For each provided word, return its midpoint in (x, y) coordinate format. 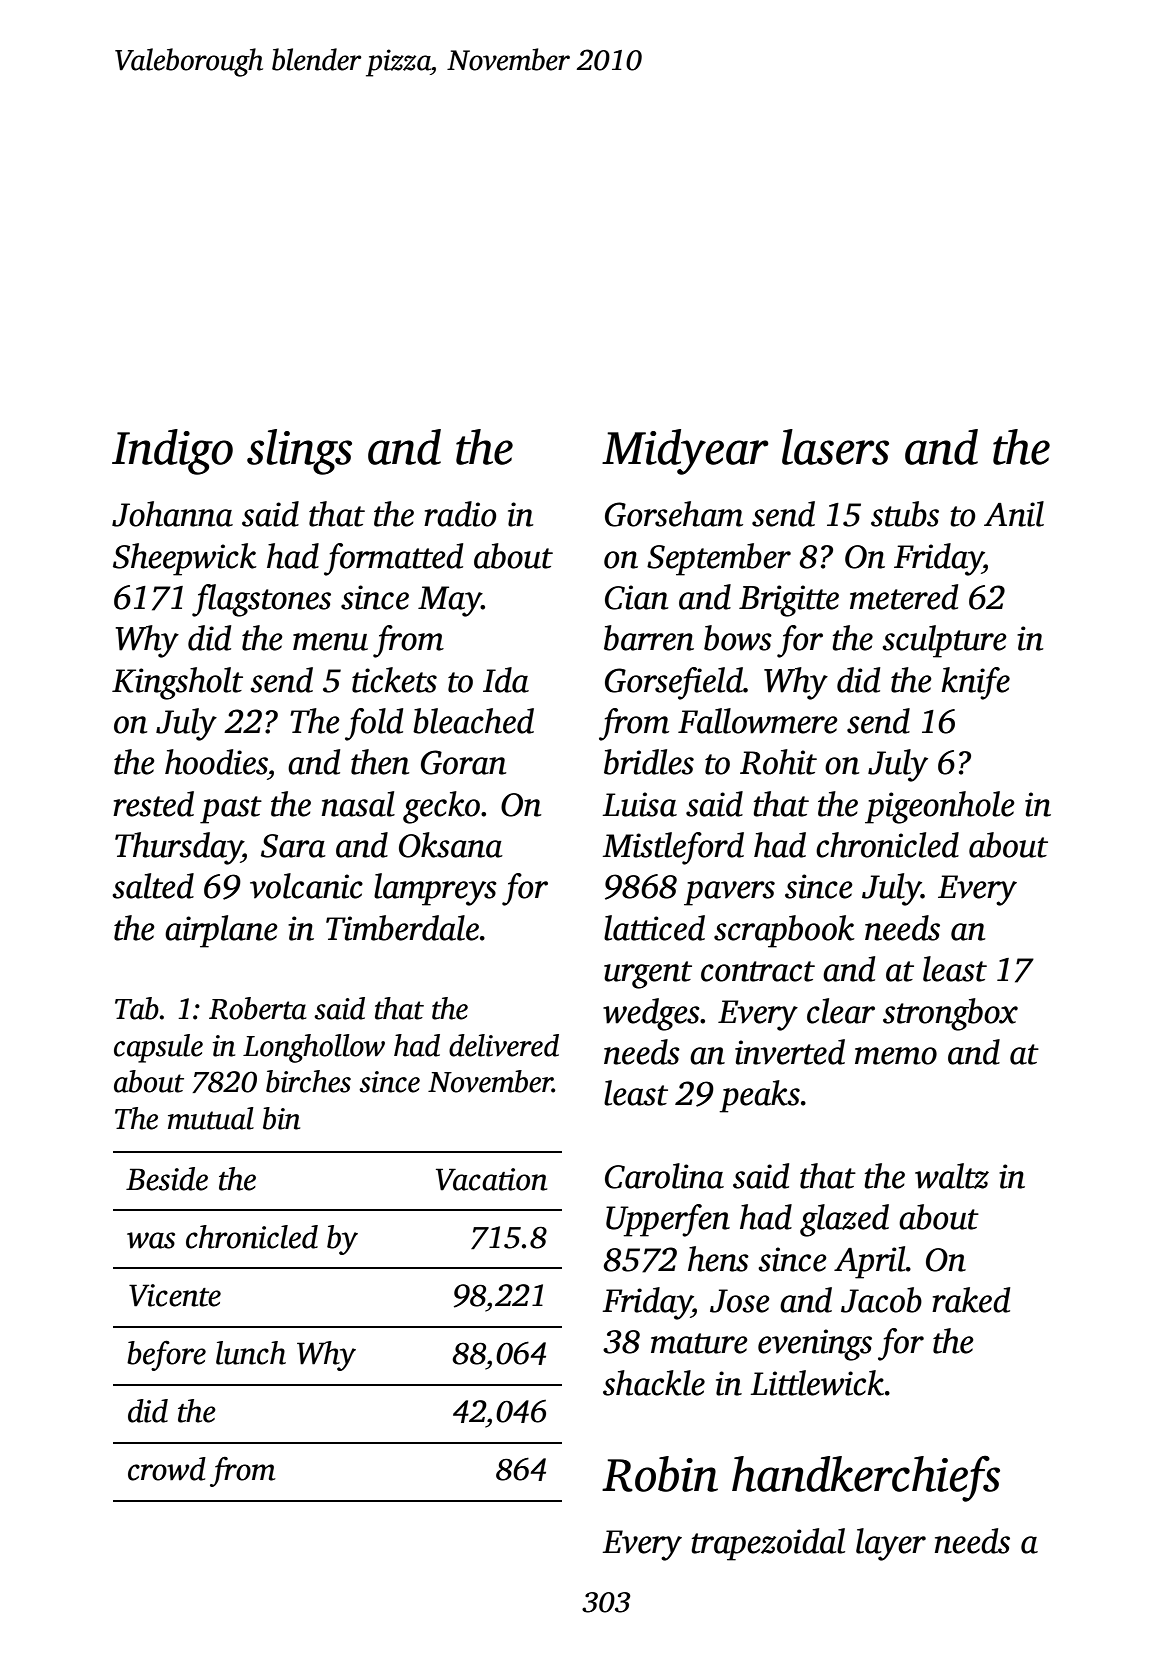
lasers (835, 447)
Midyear (685, 452)
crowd (167, 1469)
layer (891, 1544)
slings (299, 452)
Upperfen (668, 1220)
